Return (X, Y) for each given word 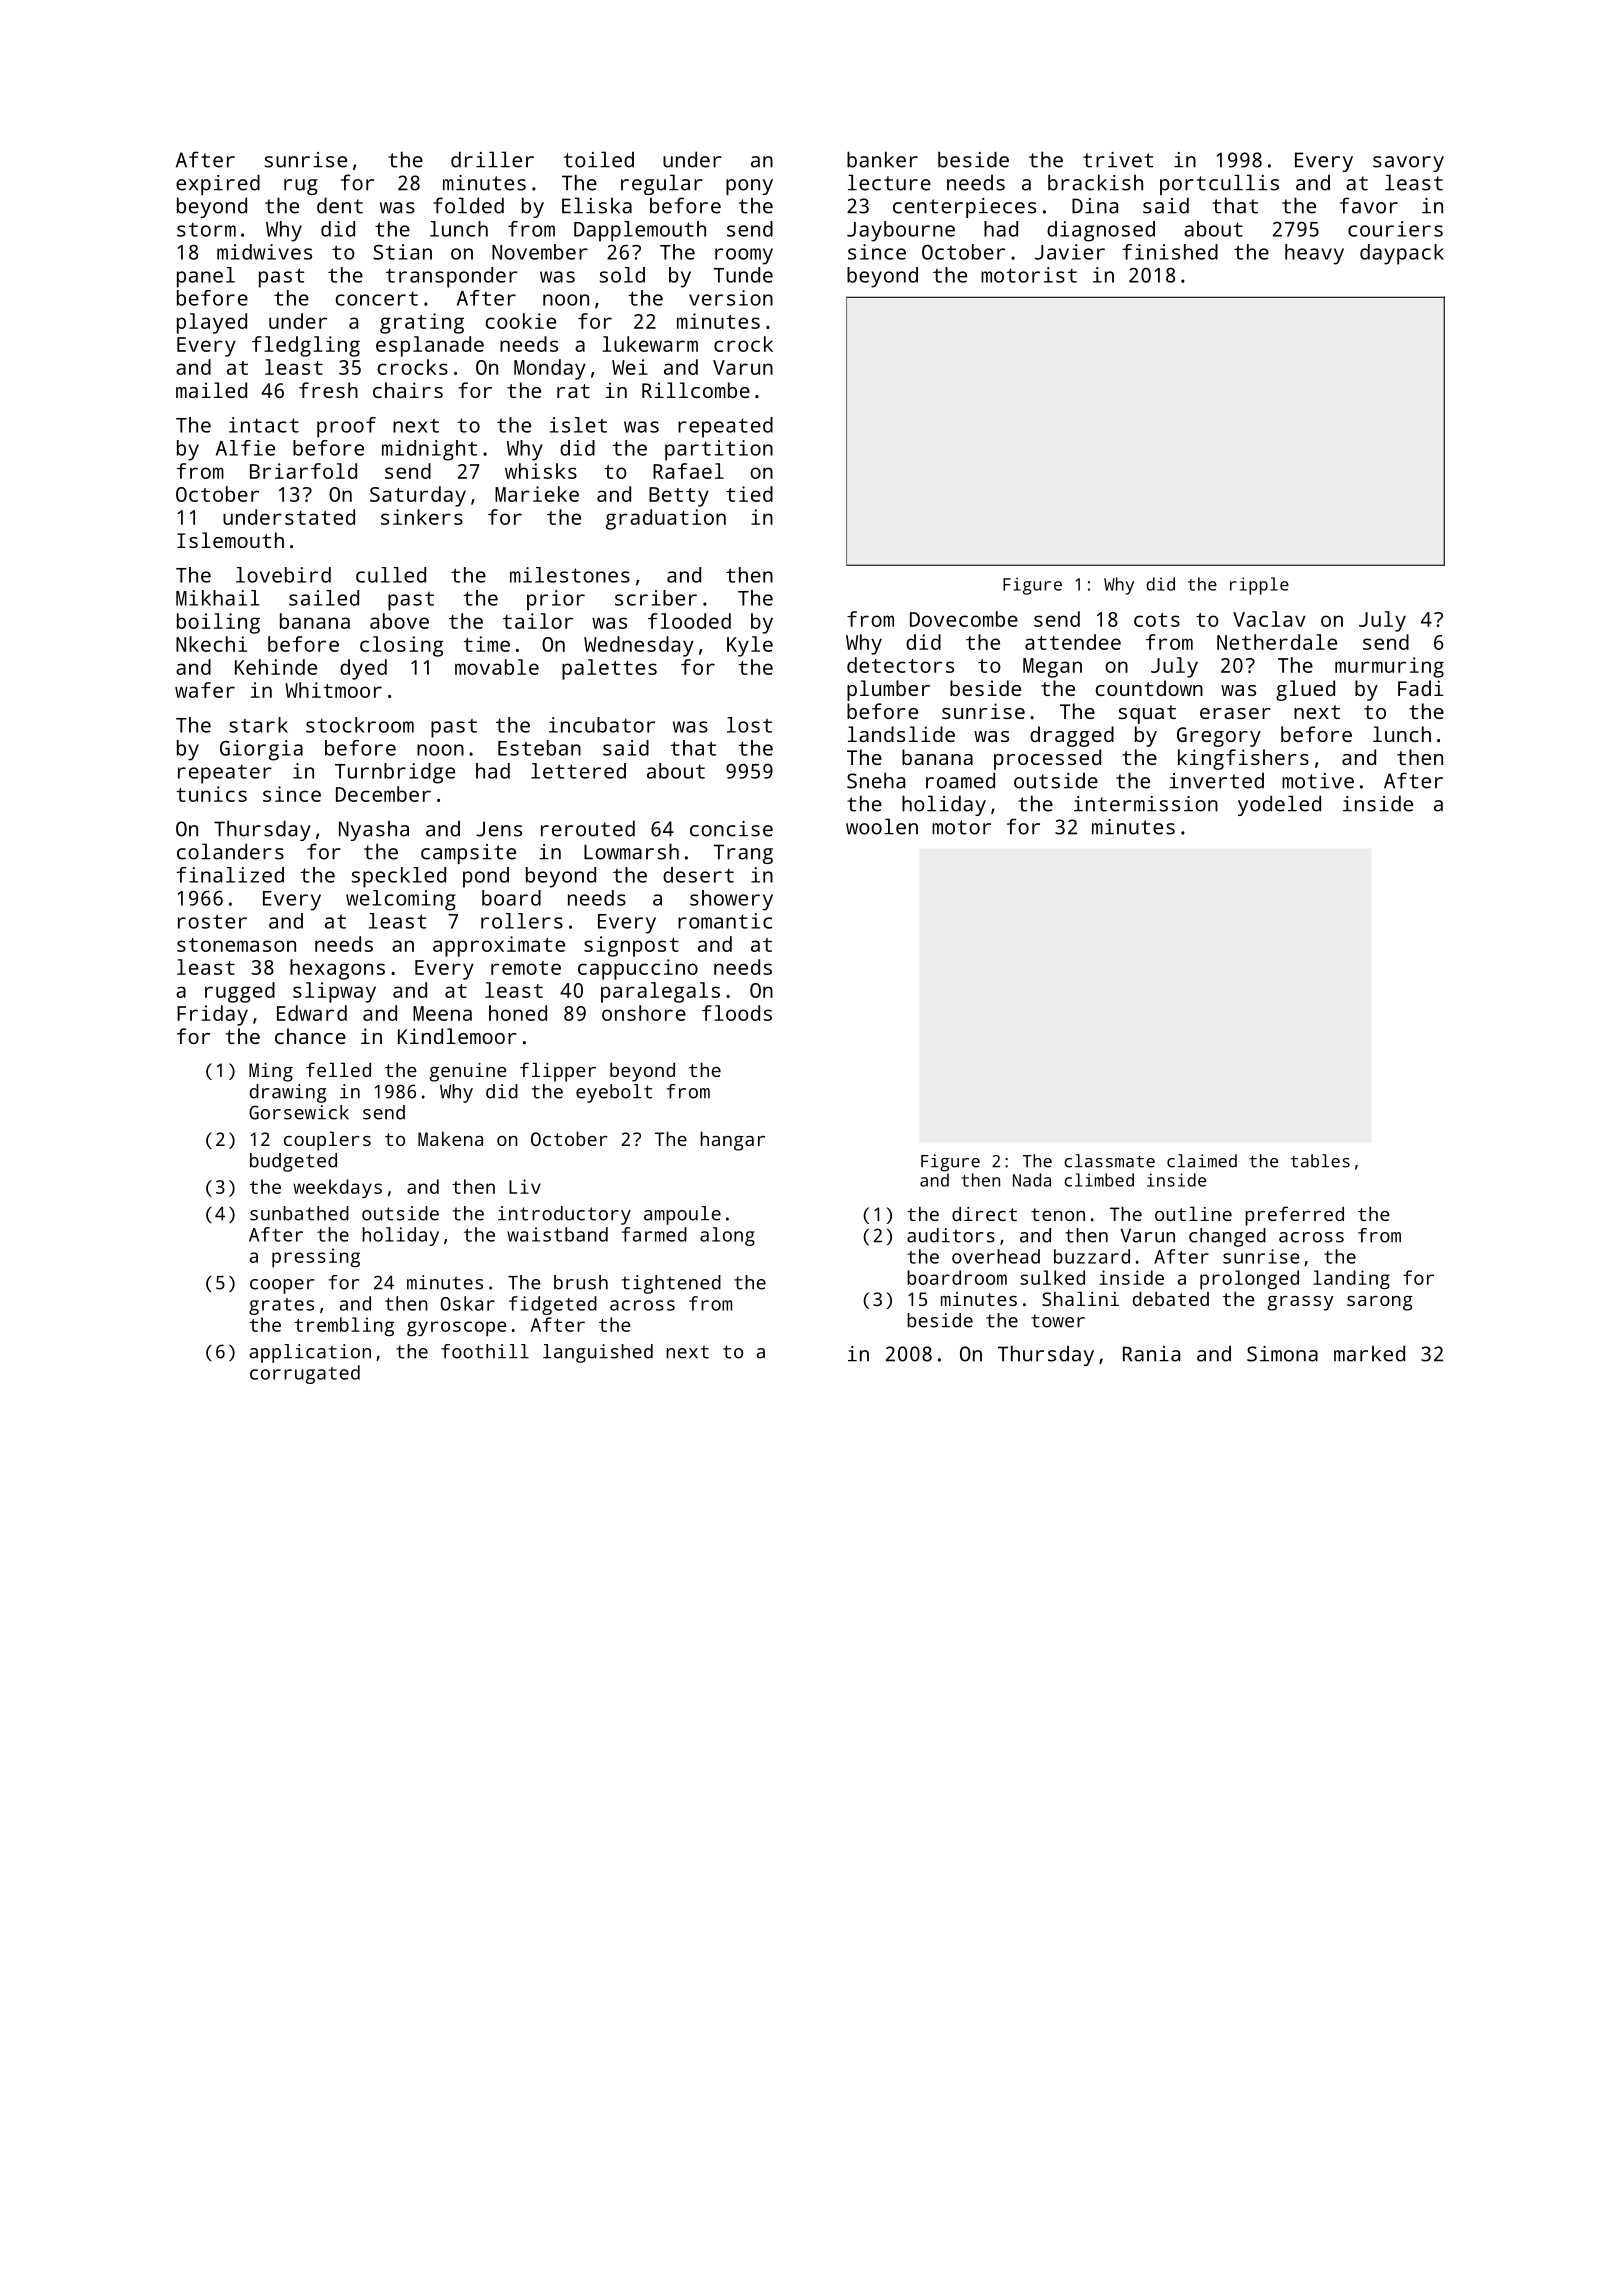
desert (698, 875)
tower (1058, 1321)
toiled (599, 159)
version (731, 298)
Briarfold (303, 471)
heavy (1314, 254)
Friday (212, 1015)
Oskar (468, 1303)
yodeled (1279, 805)
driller (492, 159)
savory (1408, 164)
